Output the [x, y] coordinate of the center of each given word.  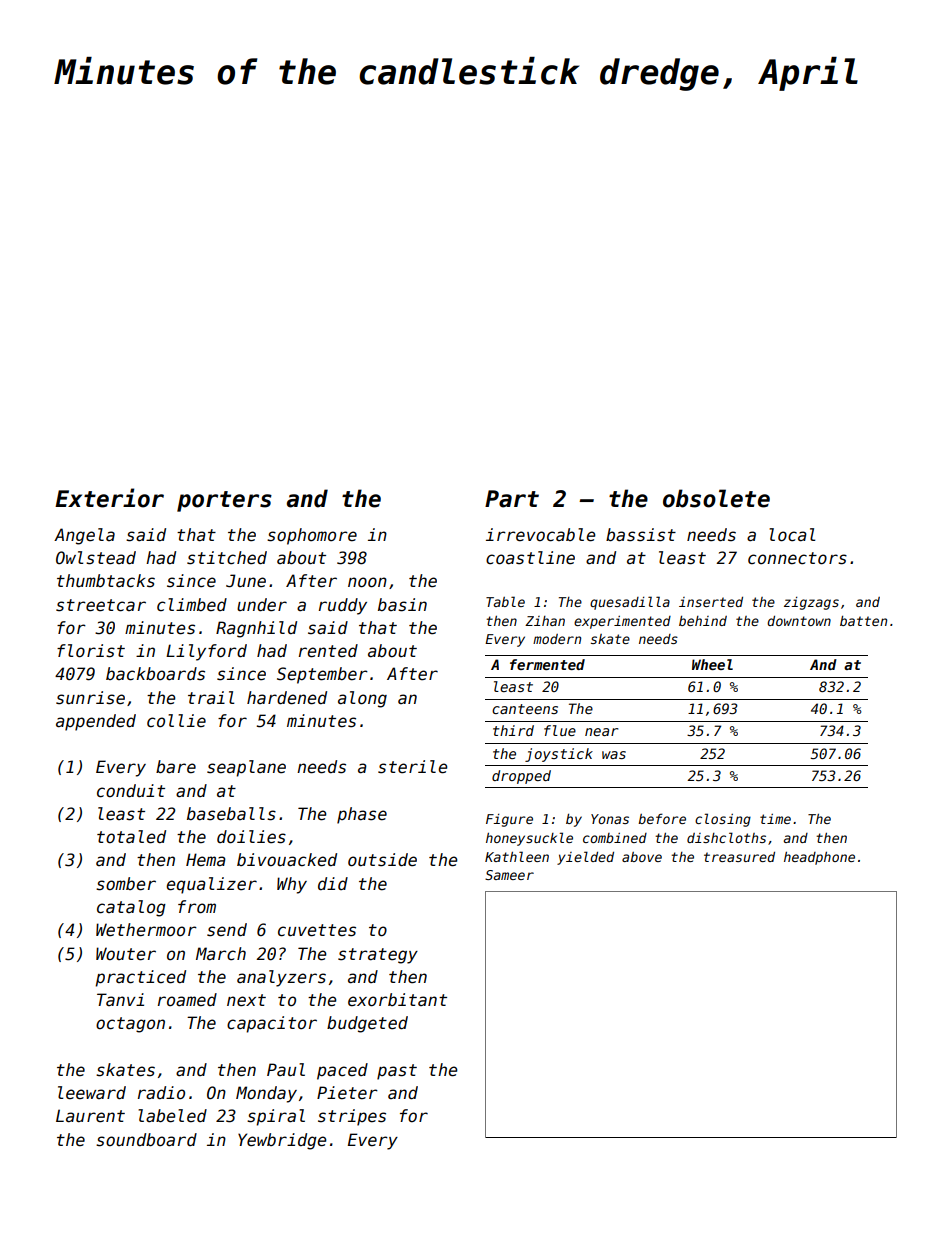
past [397, 1072]
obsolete [716, 498]
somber [126, 884]
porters [224, 501]
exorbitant [397, 1000]
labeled [172, 1116]
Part [512, 499]
